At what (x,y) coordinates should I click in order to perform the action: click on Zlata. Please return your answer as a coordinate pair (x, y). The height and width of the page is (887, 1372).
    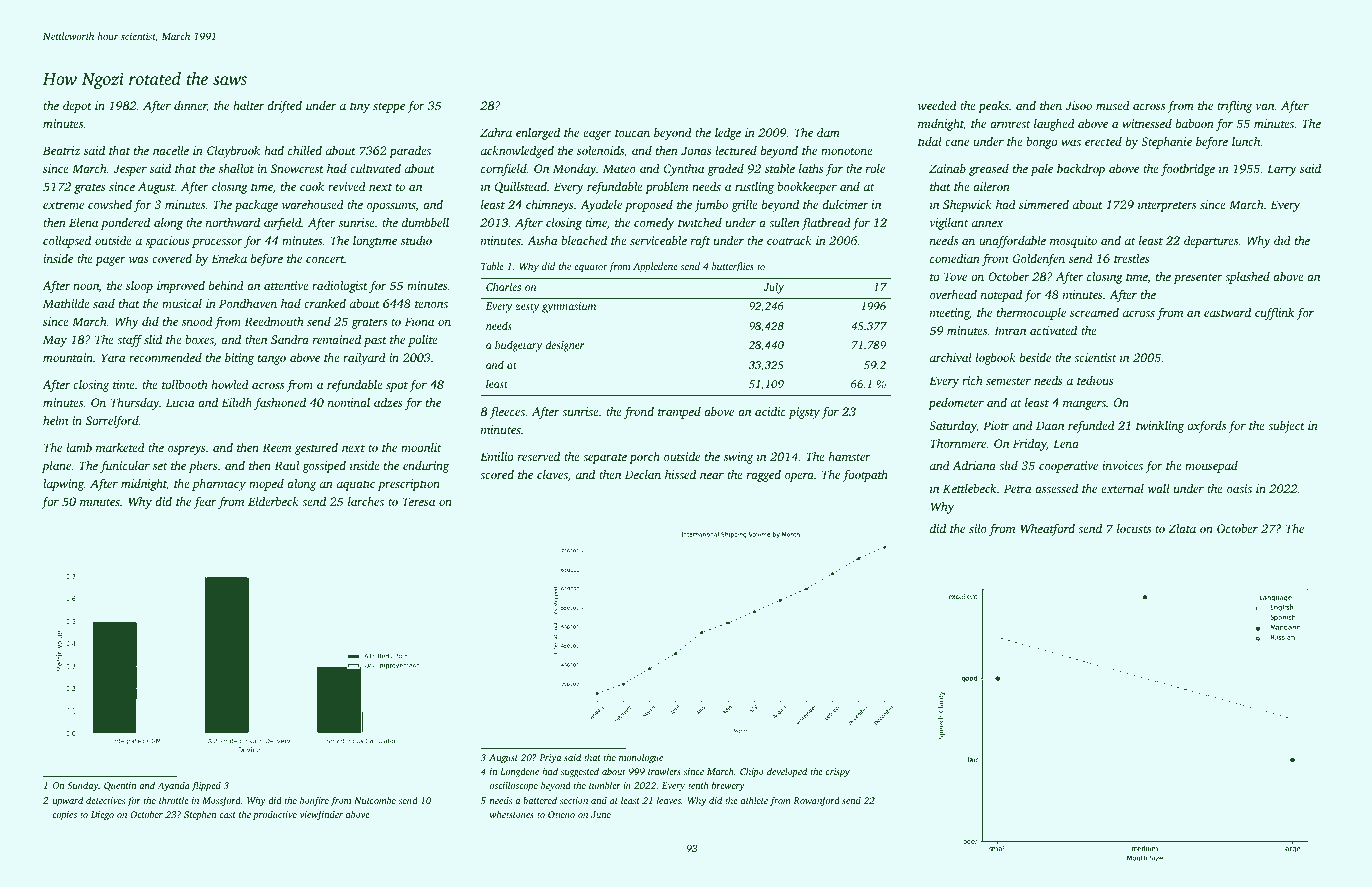
    Looking at the image, I should click on (1182, 528).
